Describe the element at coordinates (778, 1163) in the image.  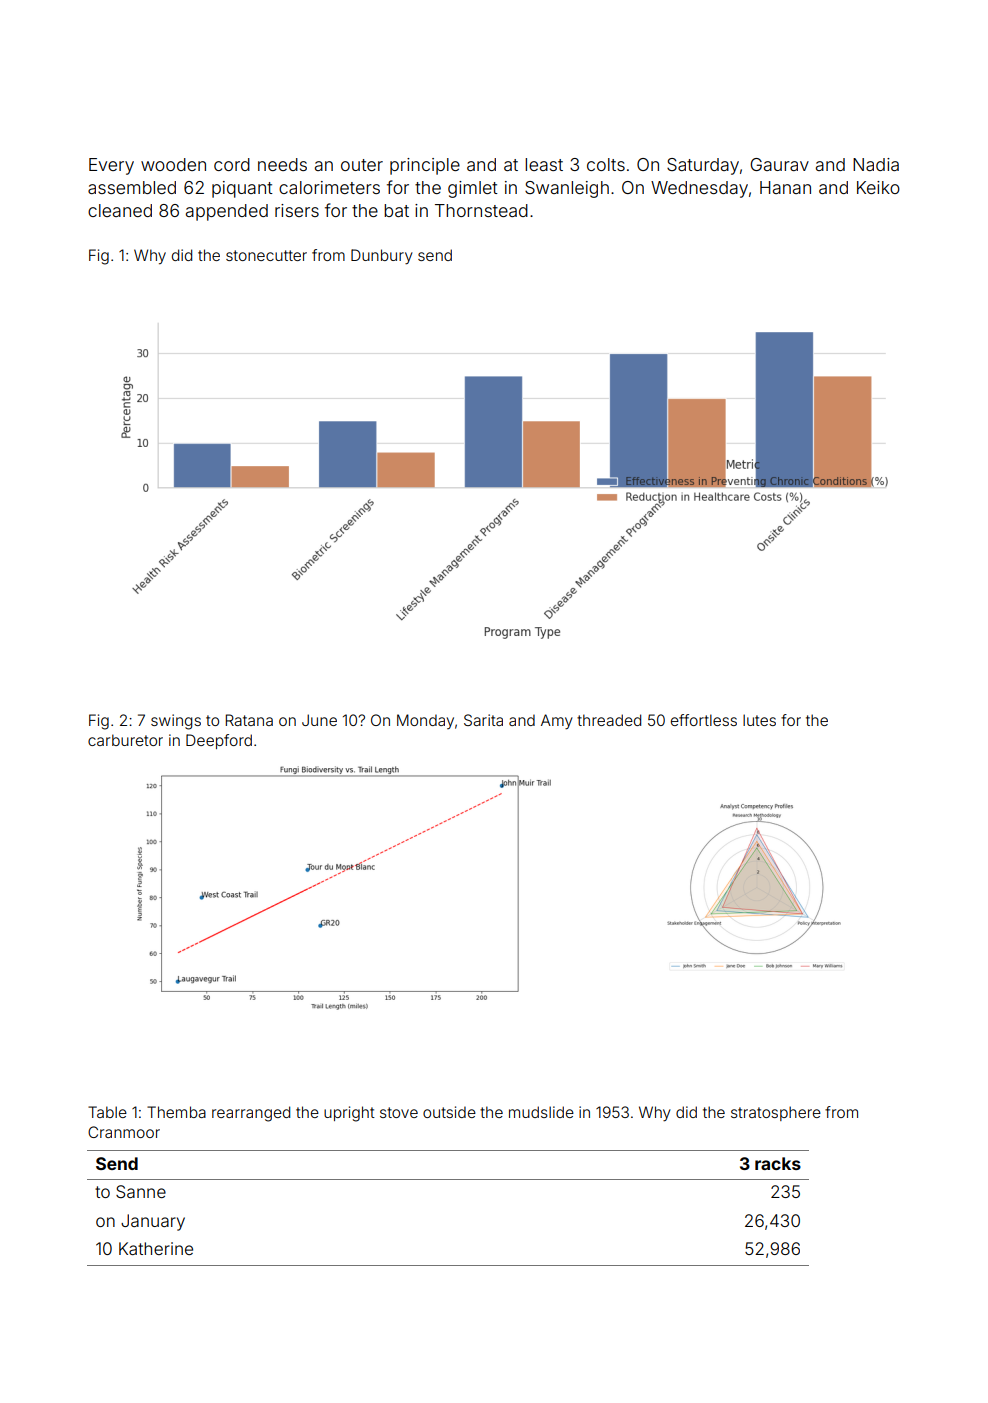
I see `racks` at that location.
